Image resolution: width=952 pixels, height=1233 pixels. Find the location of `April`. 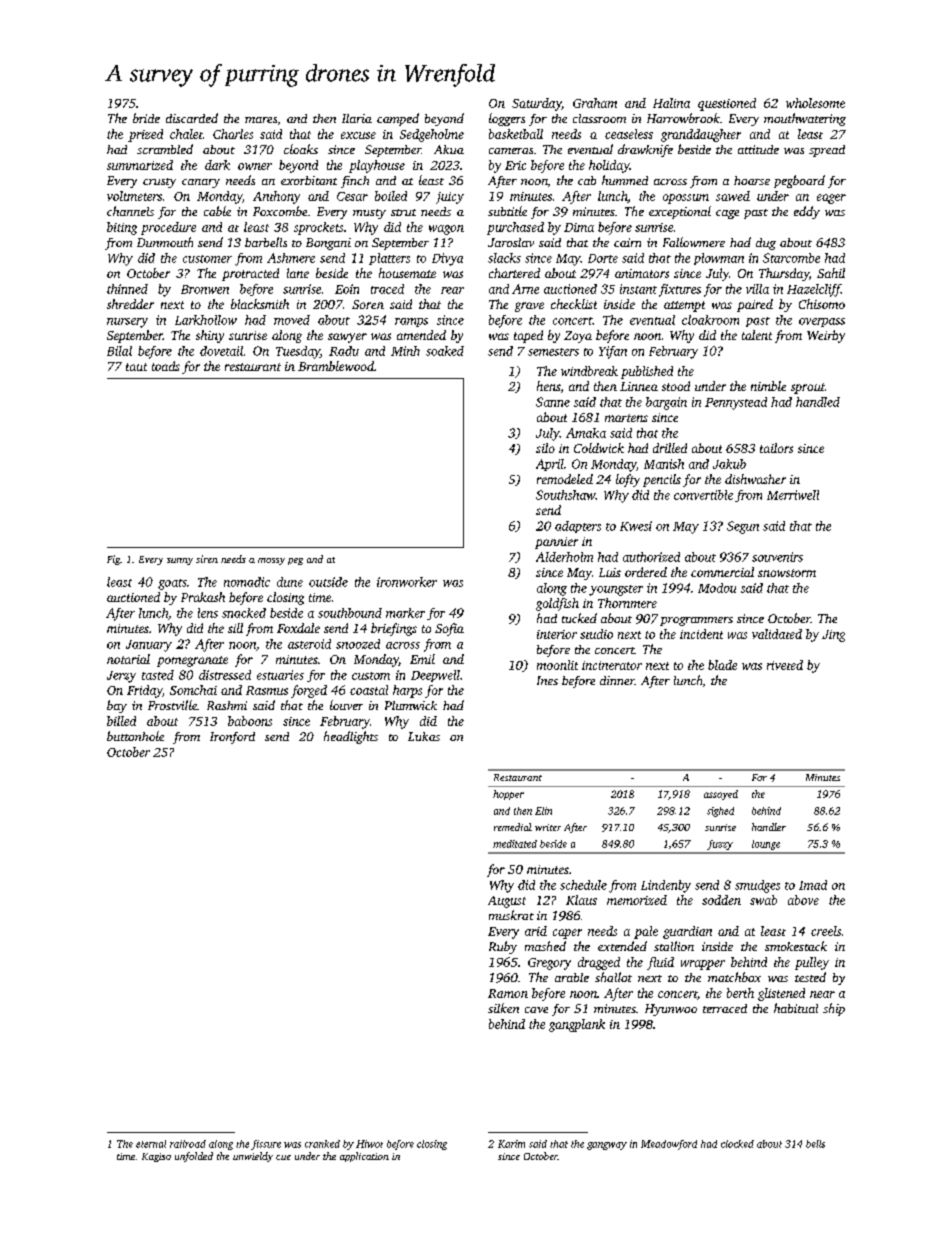

April is located at coordinates (550, 465).
